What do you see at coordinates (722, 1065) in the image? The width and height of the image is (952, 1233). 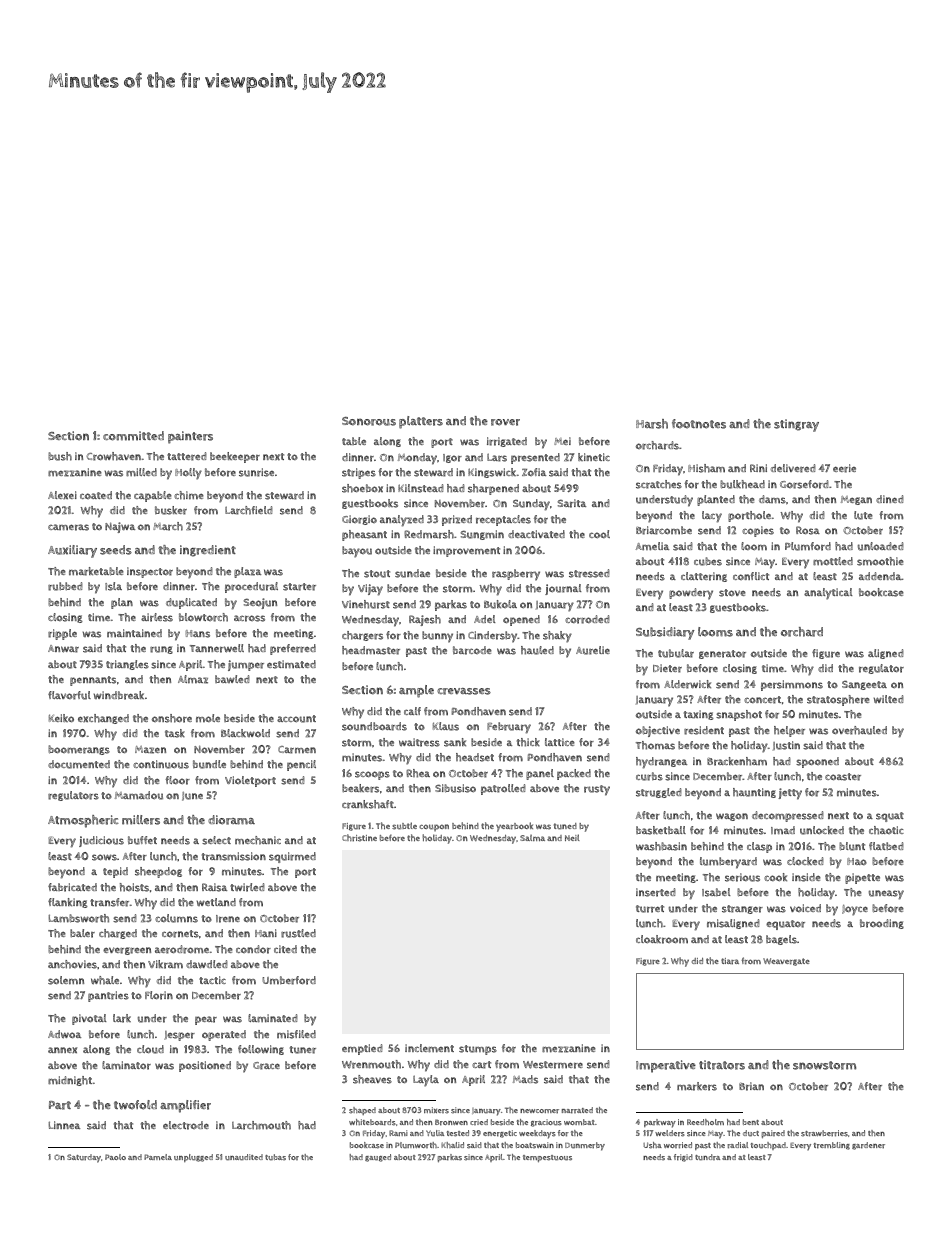 I see `titrators` at bounding box center [722, 1065].
